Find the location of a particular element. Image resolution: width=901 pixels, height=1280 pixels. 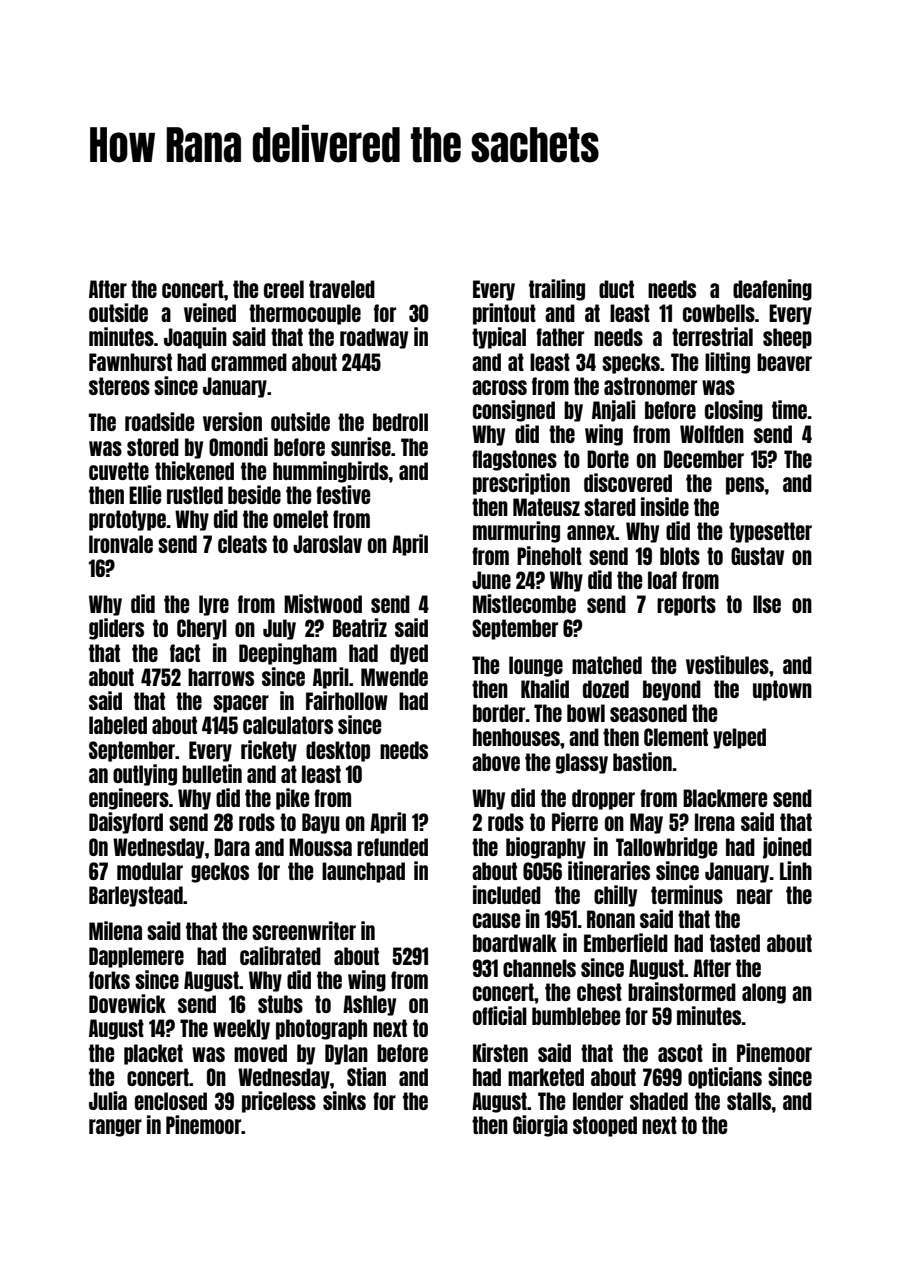

Giorgia is located at coordinates (540, 1126).
